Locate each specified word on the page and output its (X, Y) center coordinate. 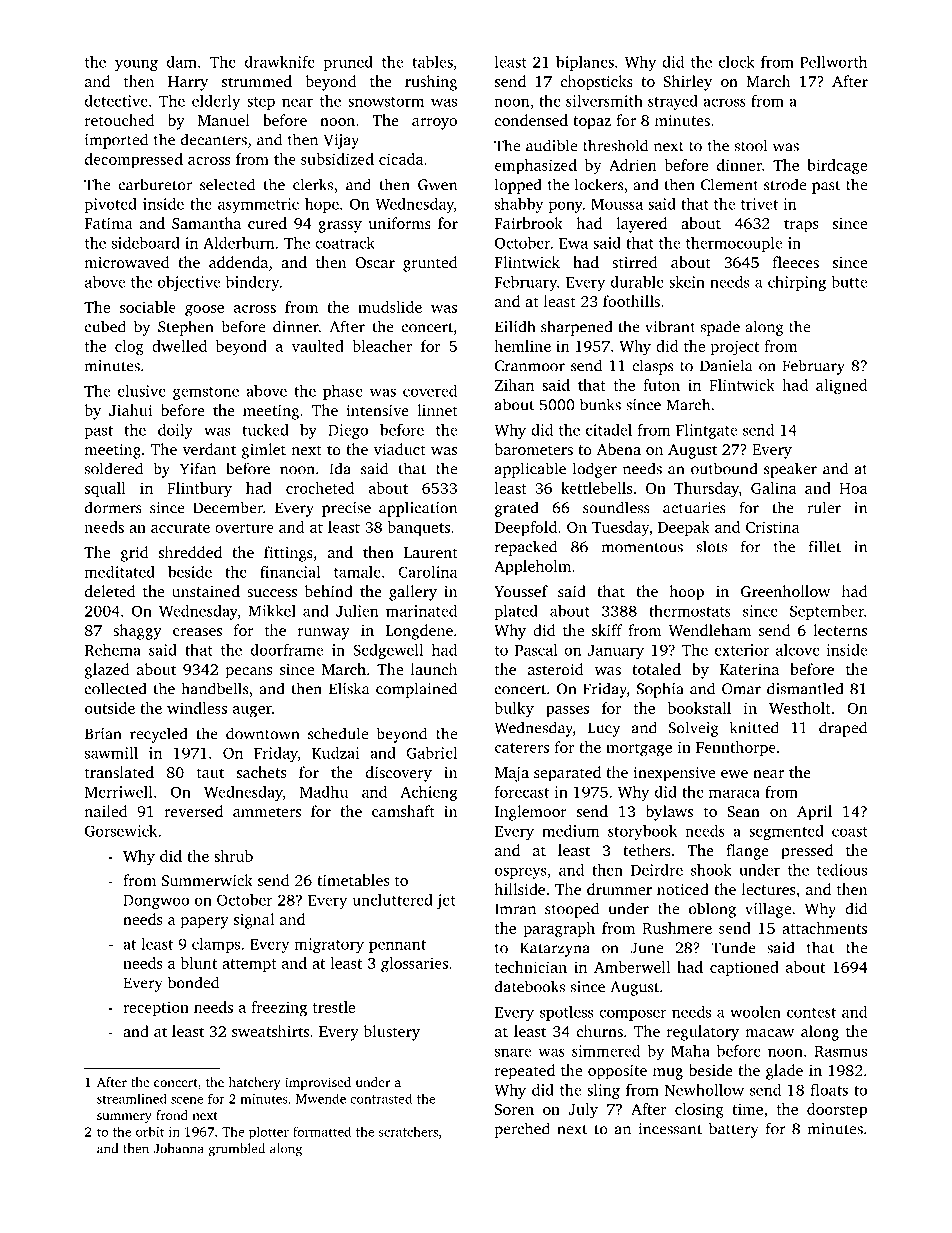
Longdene (419, 632)
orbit (150, 1132)
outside (110, 708)
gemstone (206, 393)
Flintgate (706, 431)
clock (737, 62)
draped (843, 729)
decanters (214, 139)
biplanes (585, 63)
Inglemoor (531, 813)
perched (522, 1130)
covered (430, 391)
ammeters (267, 812)
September (827, 612)
